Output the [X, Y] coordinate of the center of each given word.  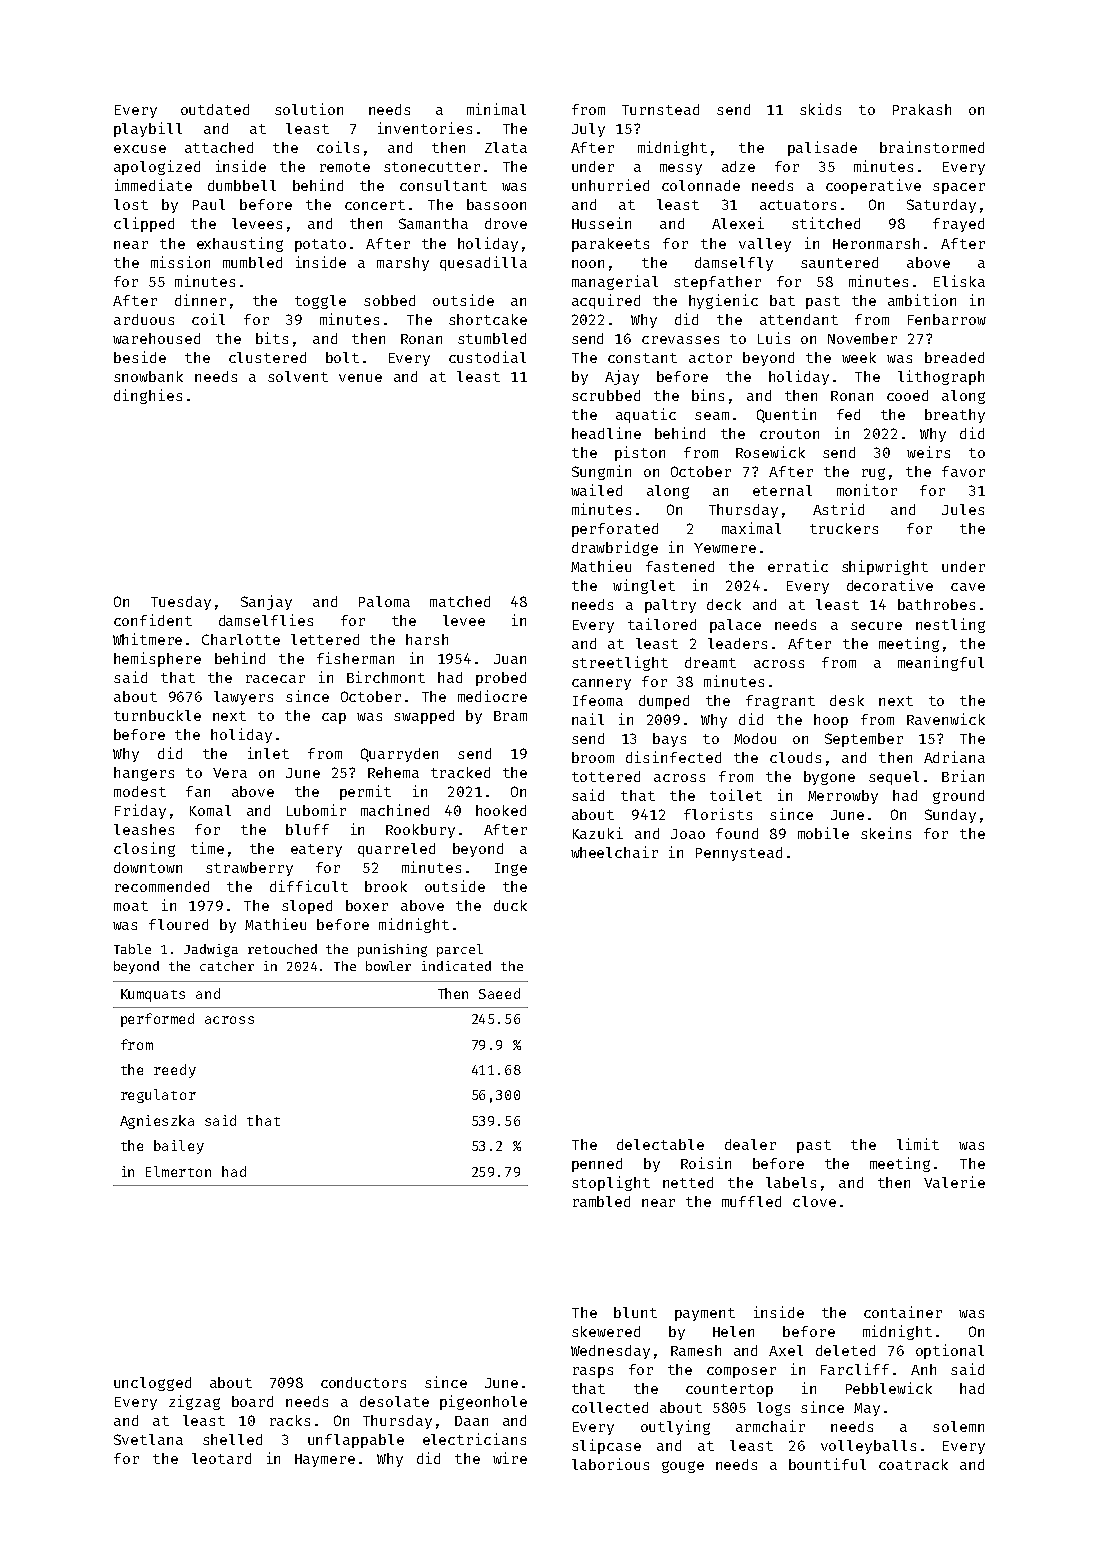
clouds [795, 757]
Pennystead [739, 854]
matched [460, 601]
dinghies [148, 396]
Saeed [499, 993]
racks [290, 1420]
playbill [148, 129]
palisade [822, 148]
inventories [425, 128]
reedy [175, 1071]
